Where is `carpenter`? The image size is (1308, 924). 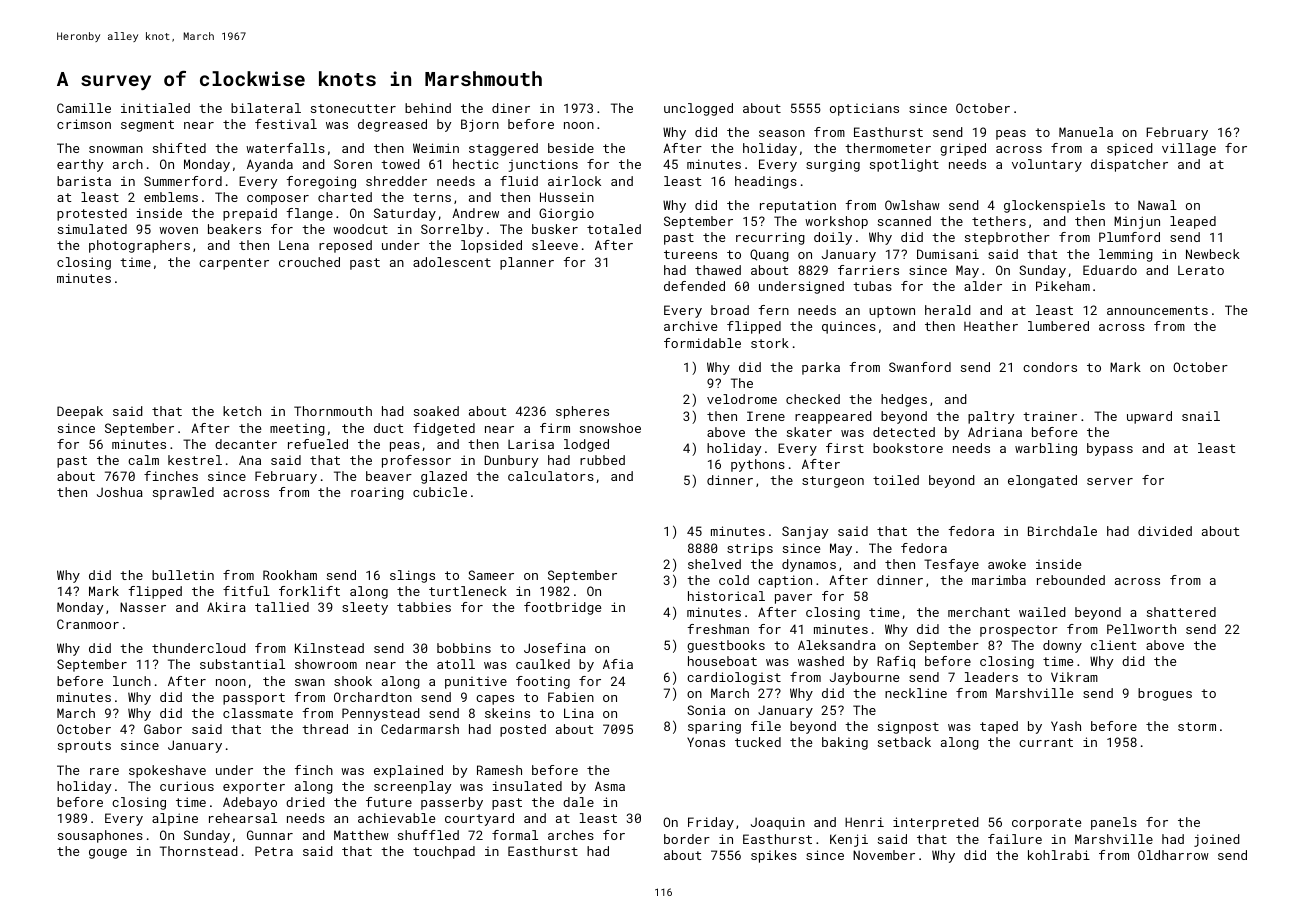
carpenter is located at coordinates (234, 264).
